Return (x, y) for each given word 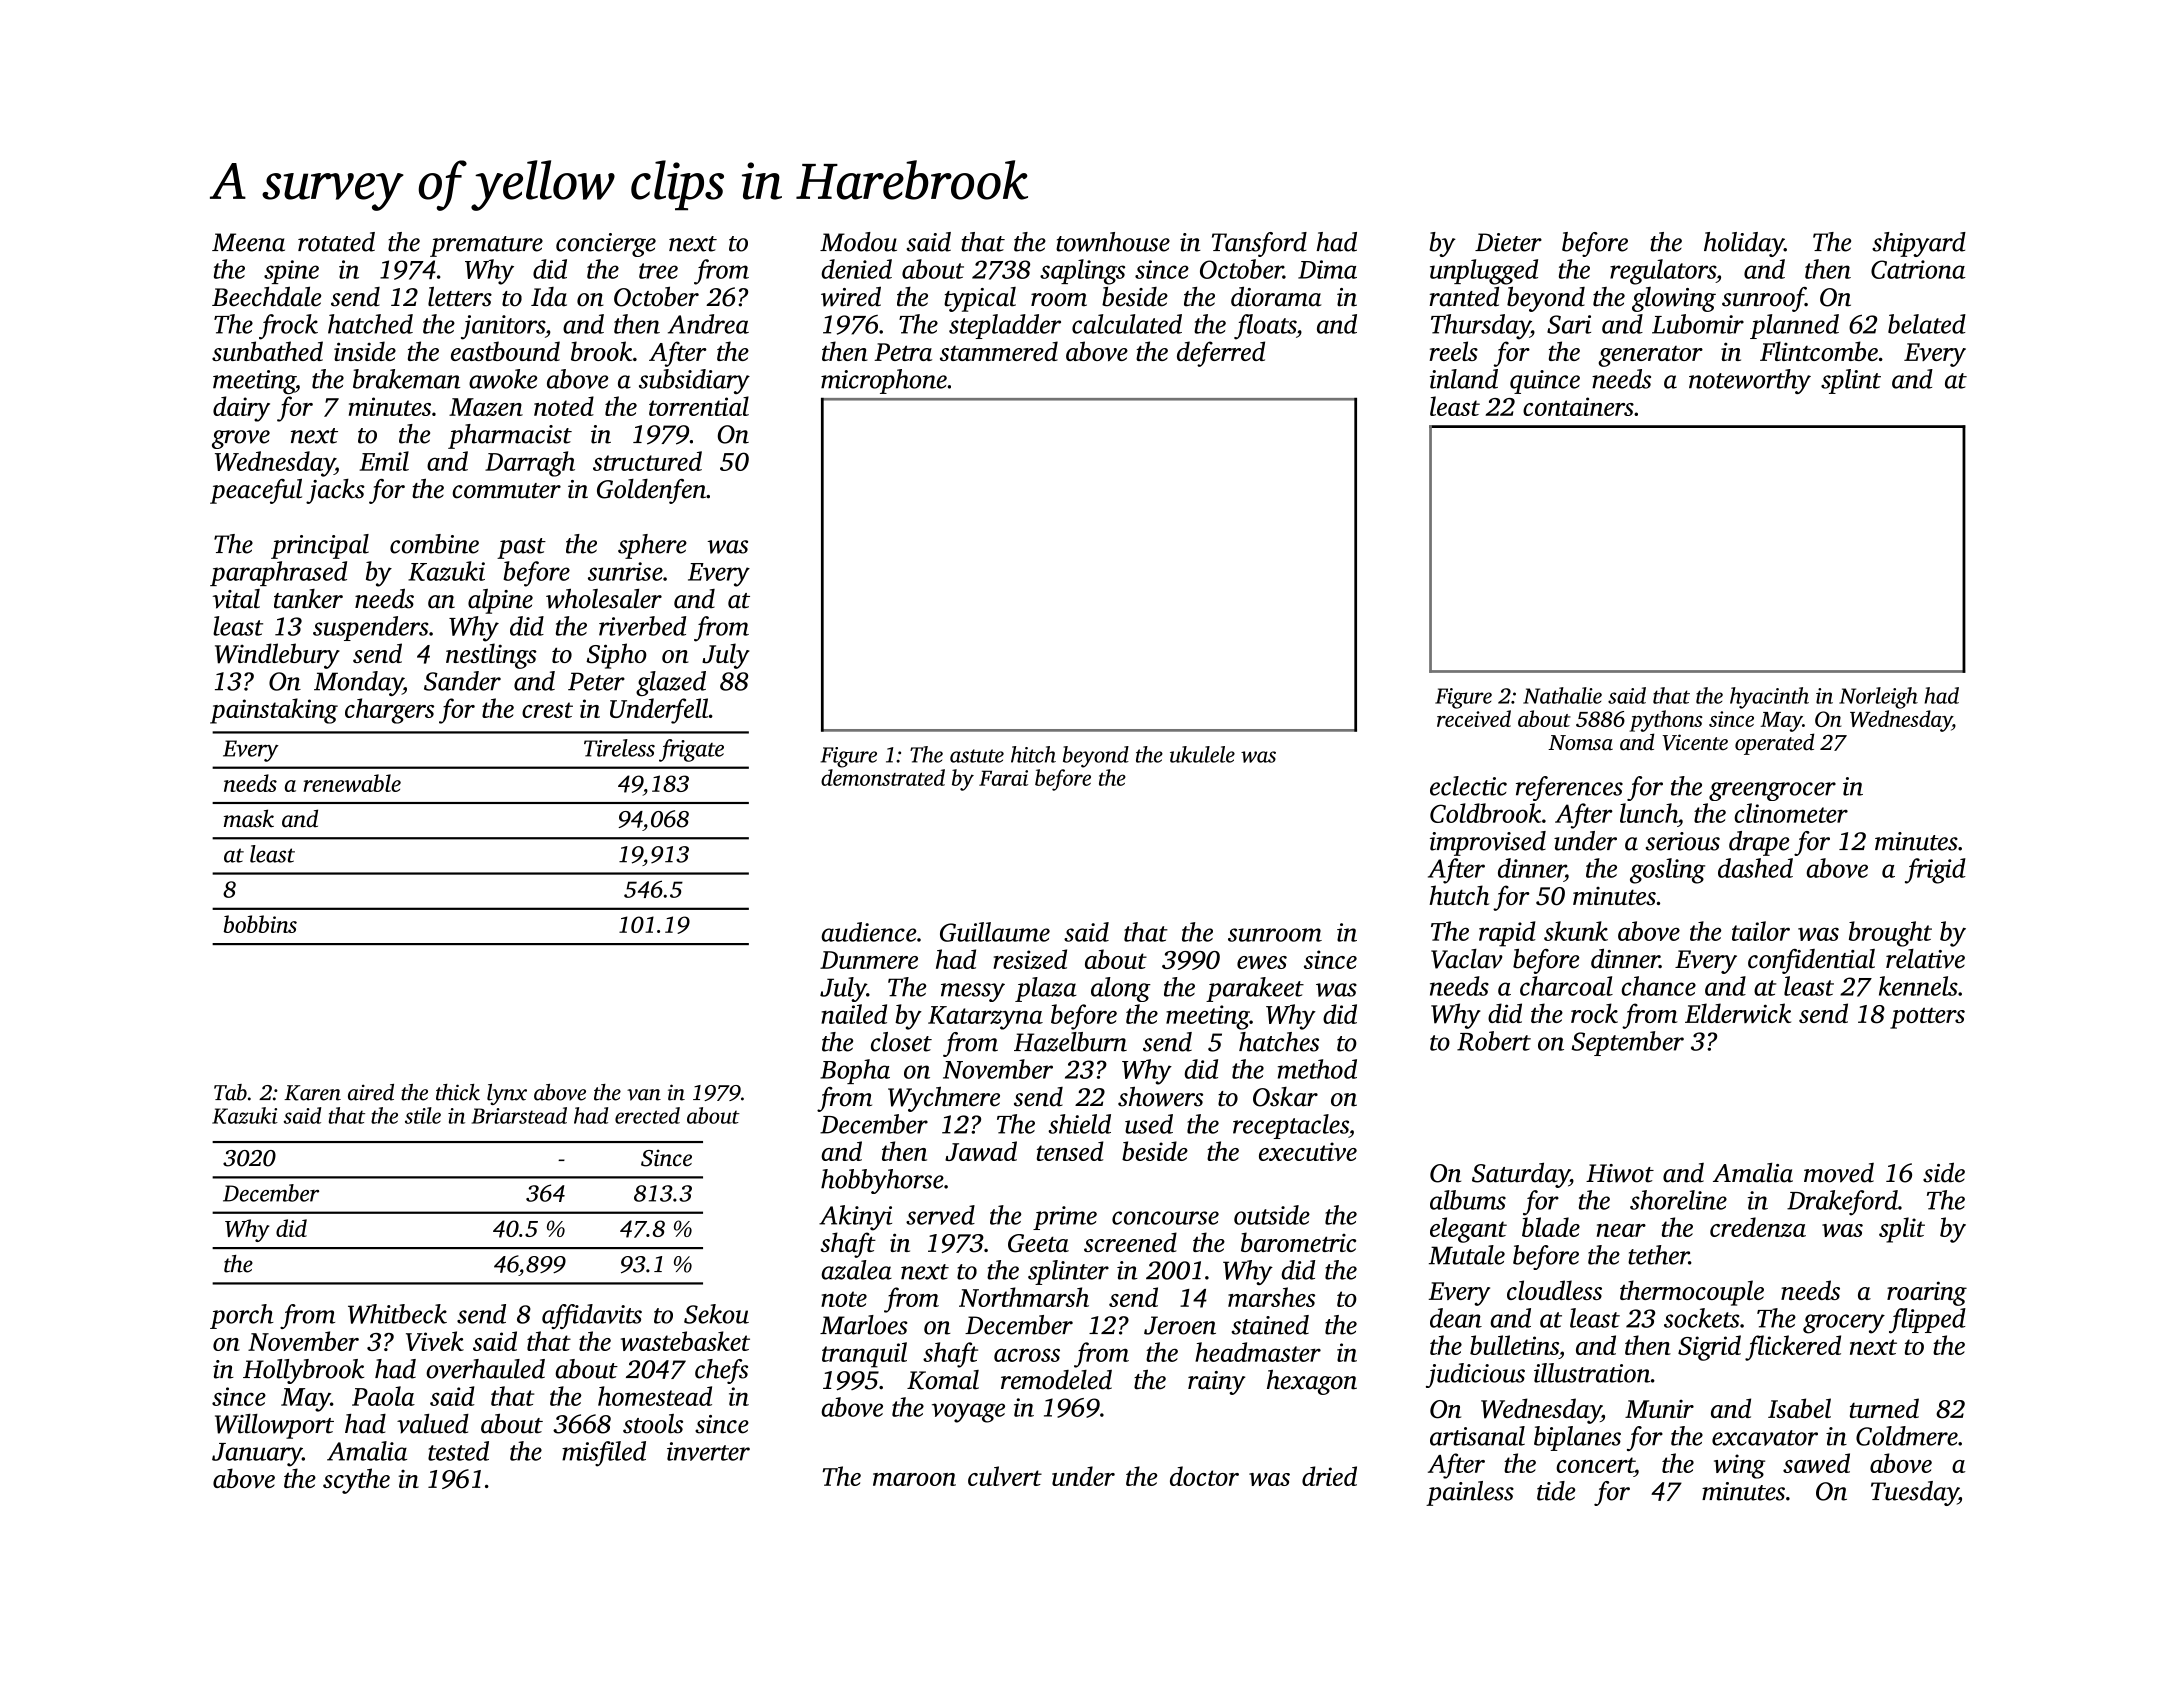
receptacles (1291, 1126)
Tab (230, 1092)
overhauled (485, 1369)
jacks (335, 491)
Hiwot (1620, 1173)
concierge (606, 245)
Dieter (1508, 242)
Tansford (1259, 244)
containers (1578, 406)
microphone (884, 381)
